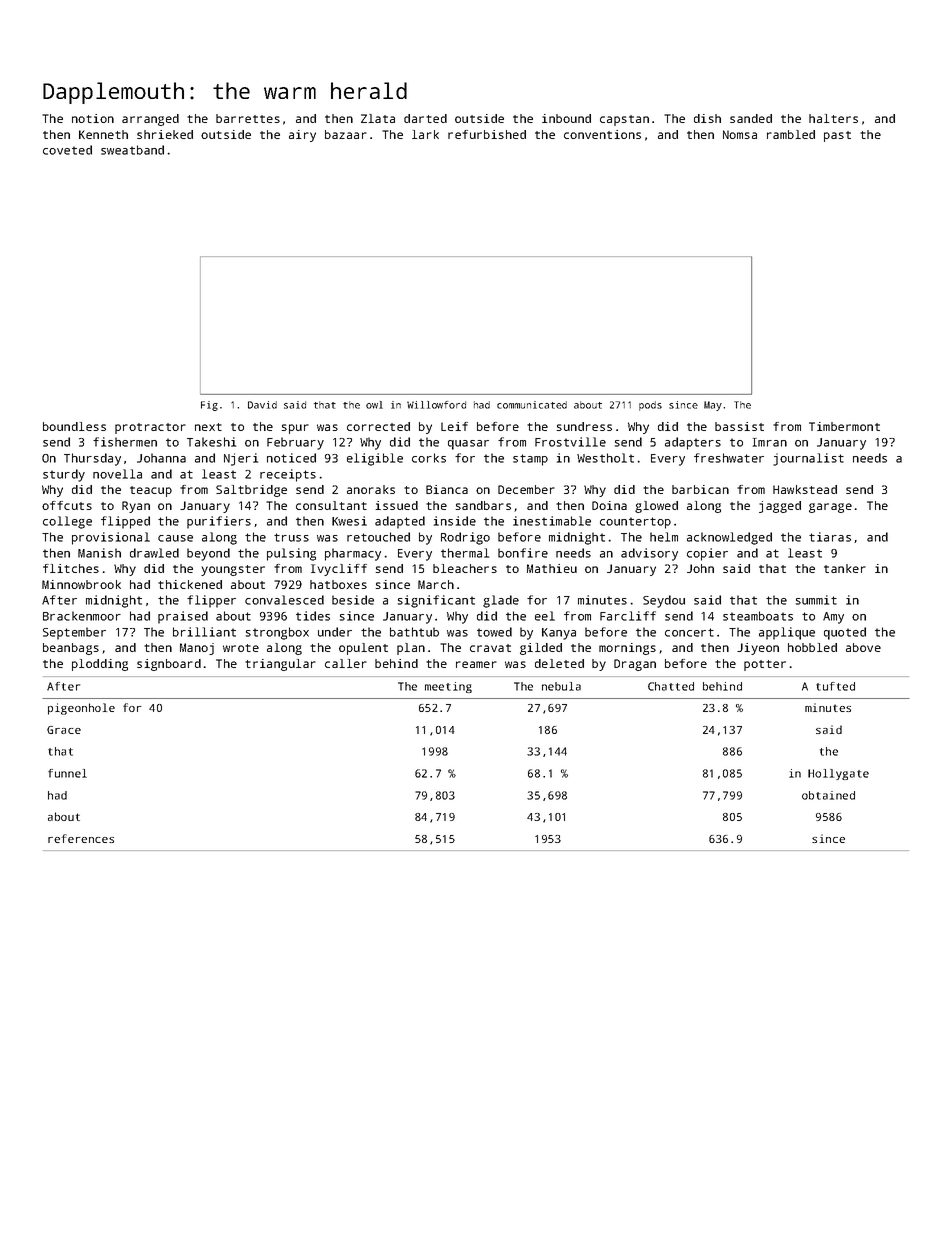 This page has width=952, height=1233. I want to click on gilded, so click(541, 649).
